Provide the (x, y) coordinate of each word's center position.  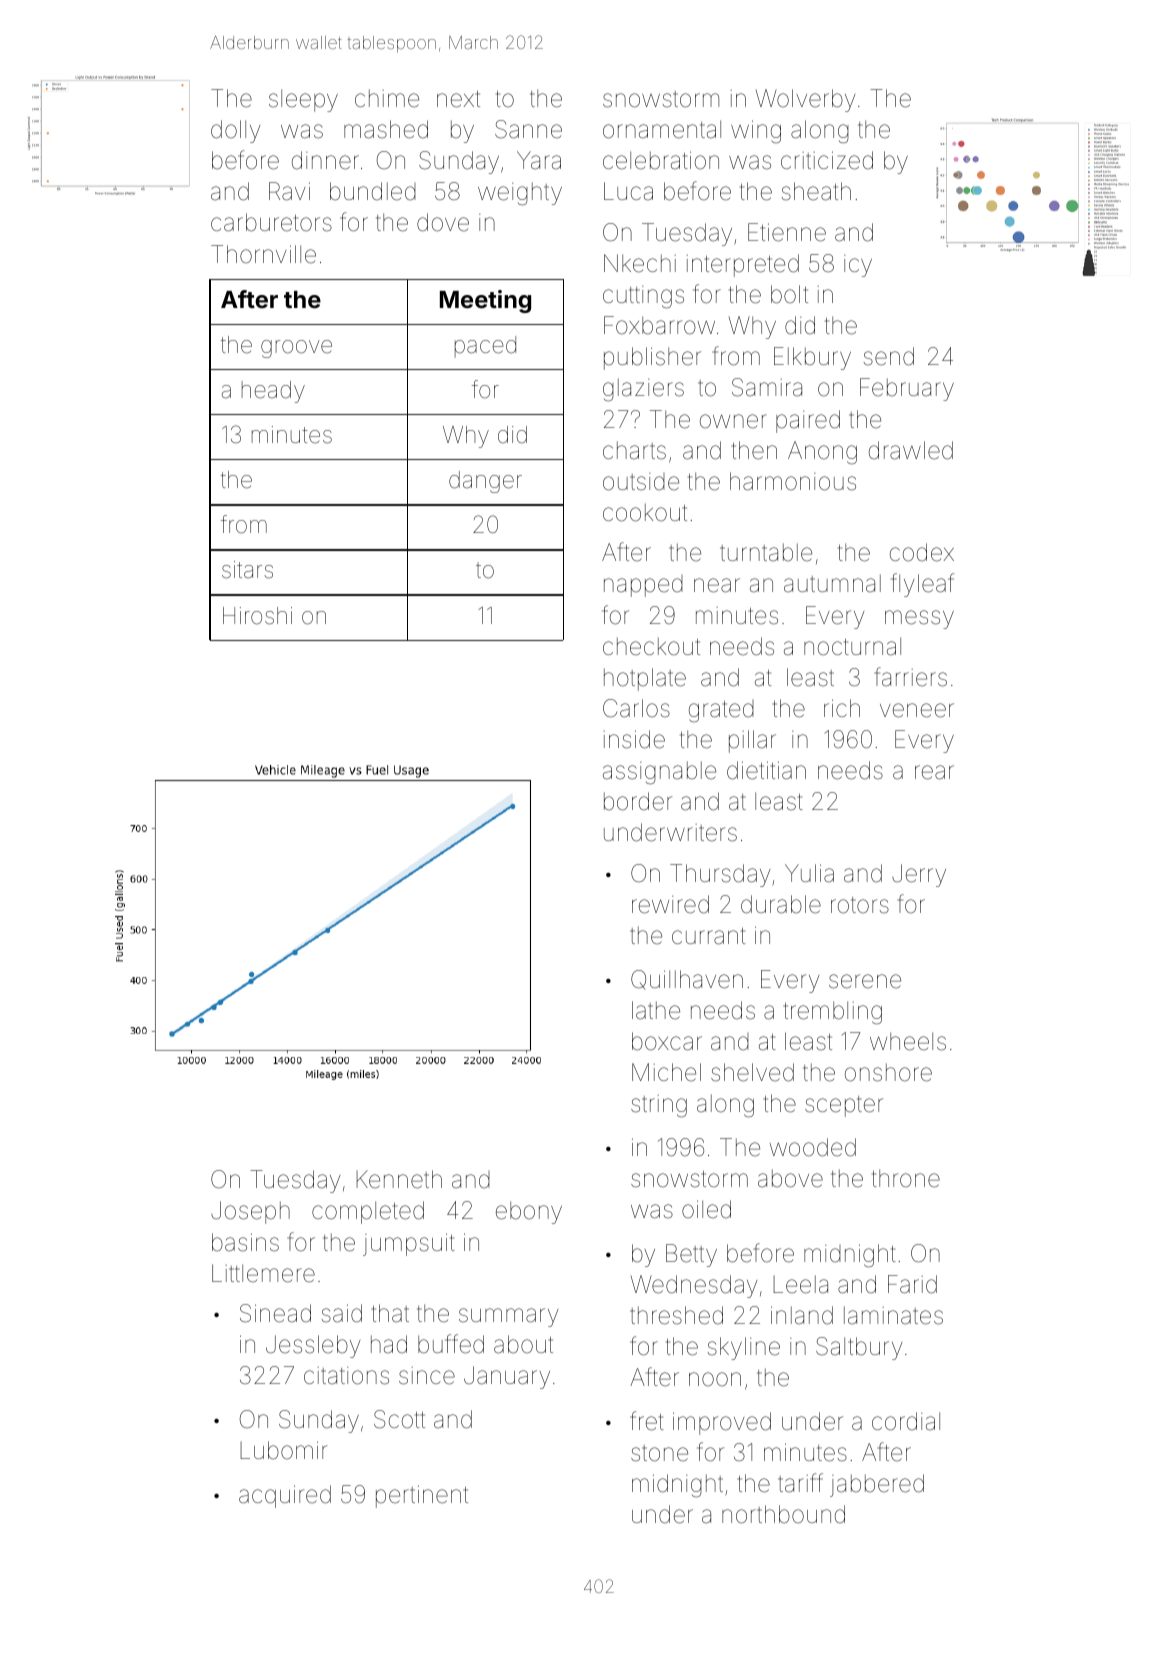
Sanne (528, 129)
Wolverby (805, 100)
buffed (451, 1344)
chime (387, 98)
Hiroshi (257, 616)
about (523, 1344)
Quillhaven (687, 980)
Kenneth (399, 1179)
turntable (766, 552)
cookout (645, 512)
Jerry (919, 875)
